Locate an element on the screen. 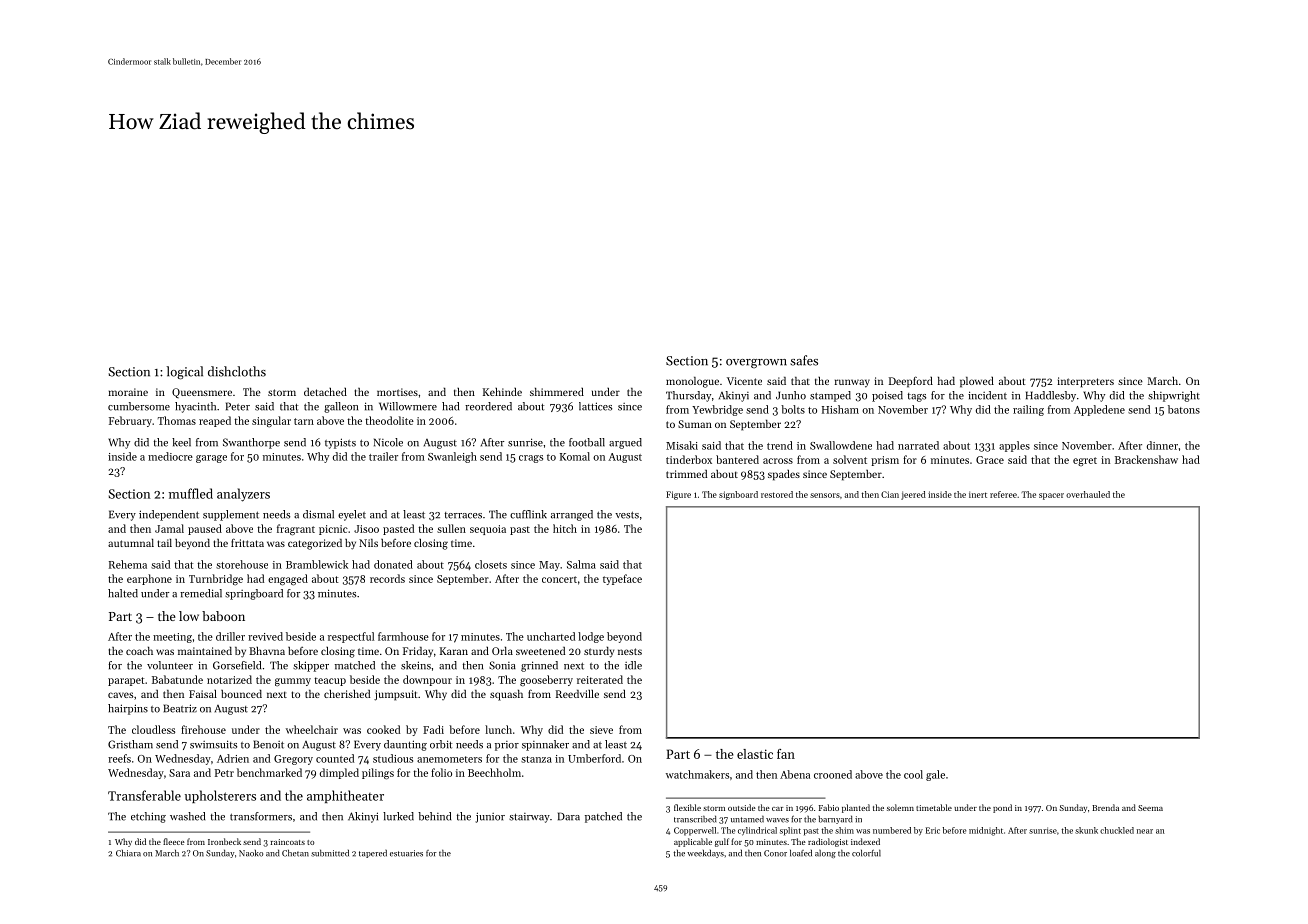 This screenshot has width=1308, height=924. studious is located at coordinates (393, 758).
